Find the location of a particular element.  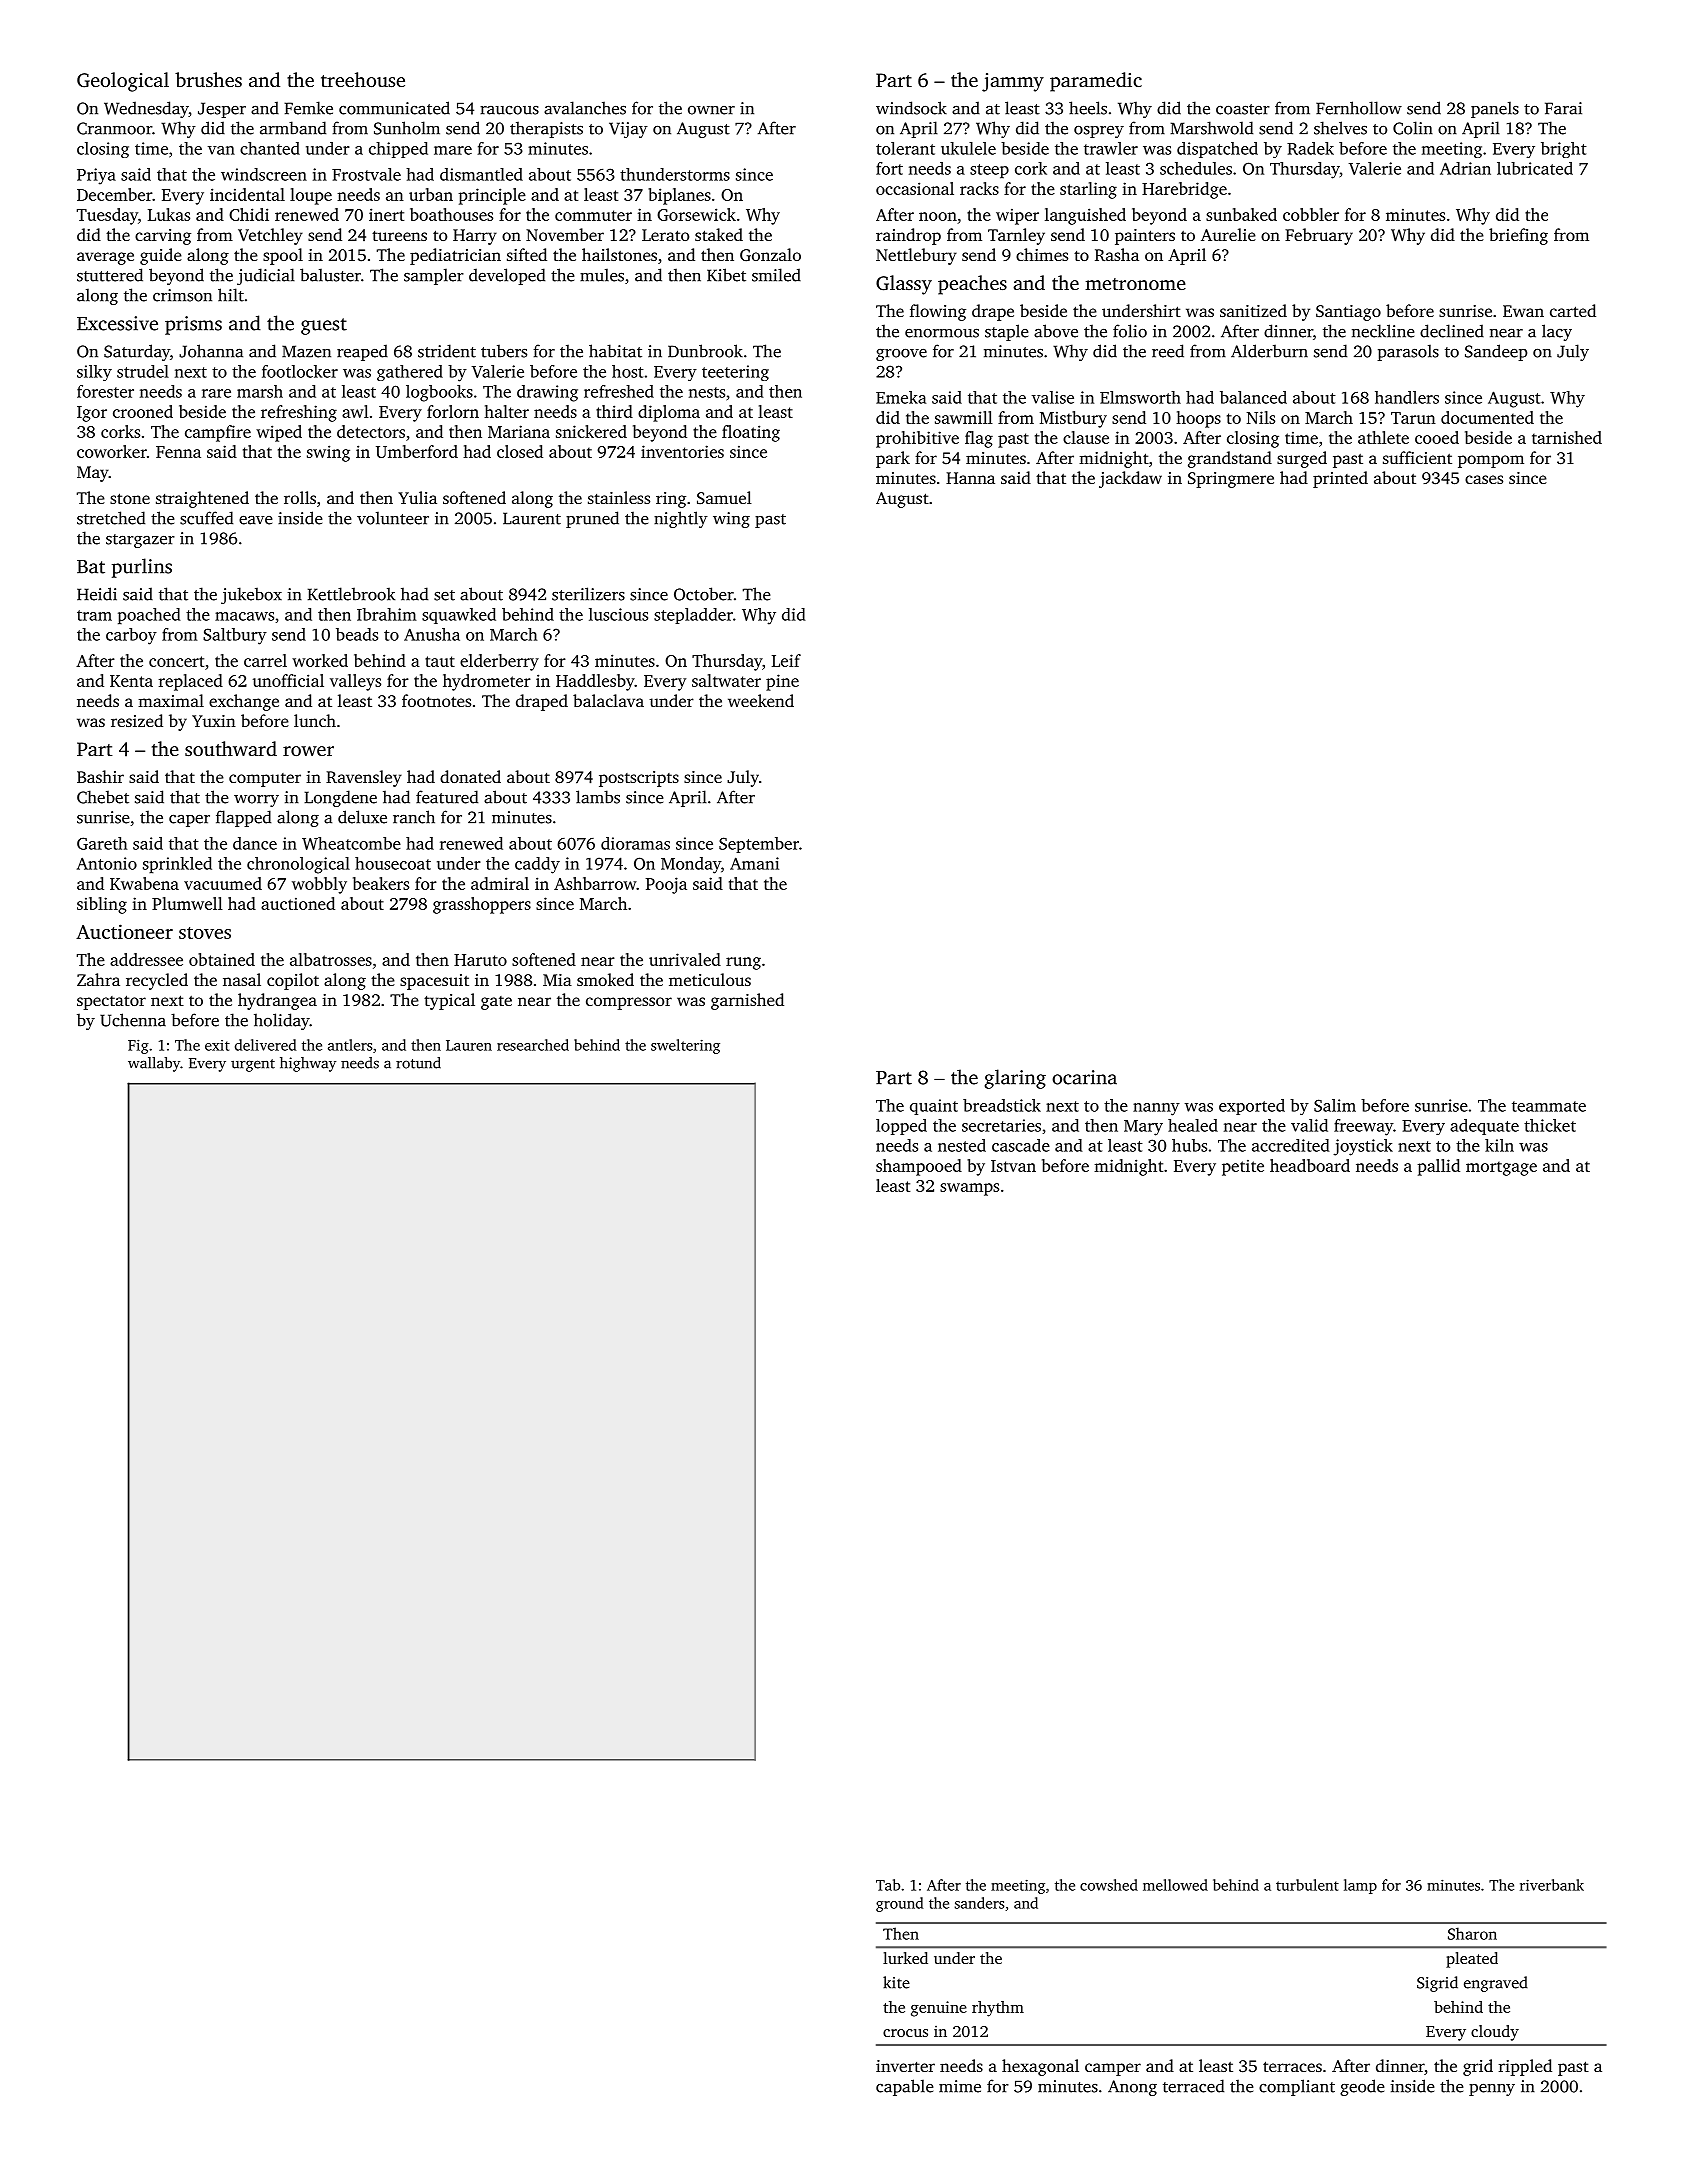

treehouse is located at coordinates (363, 79).
